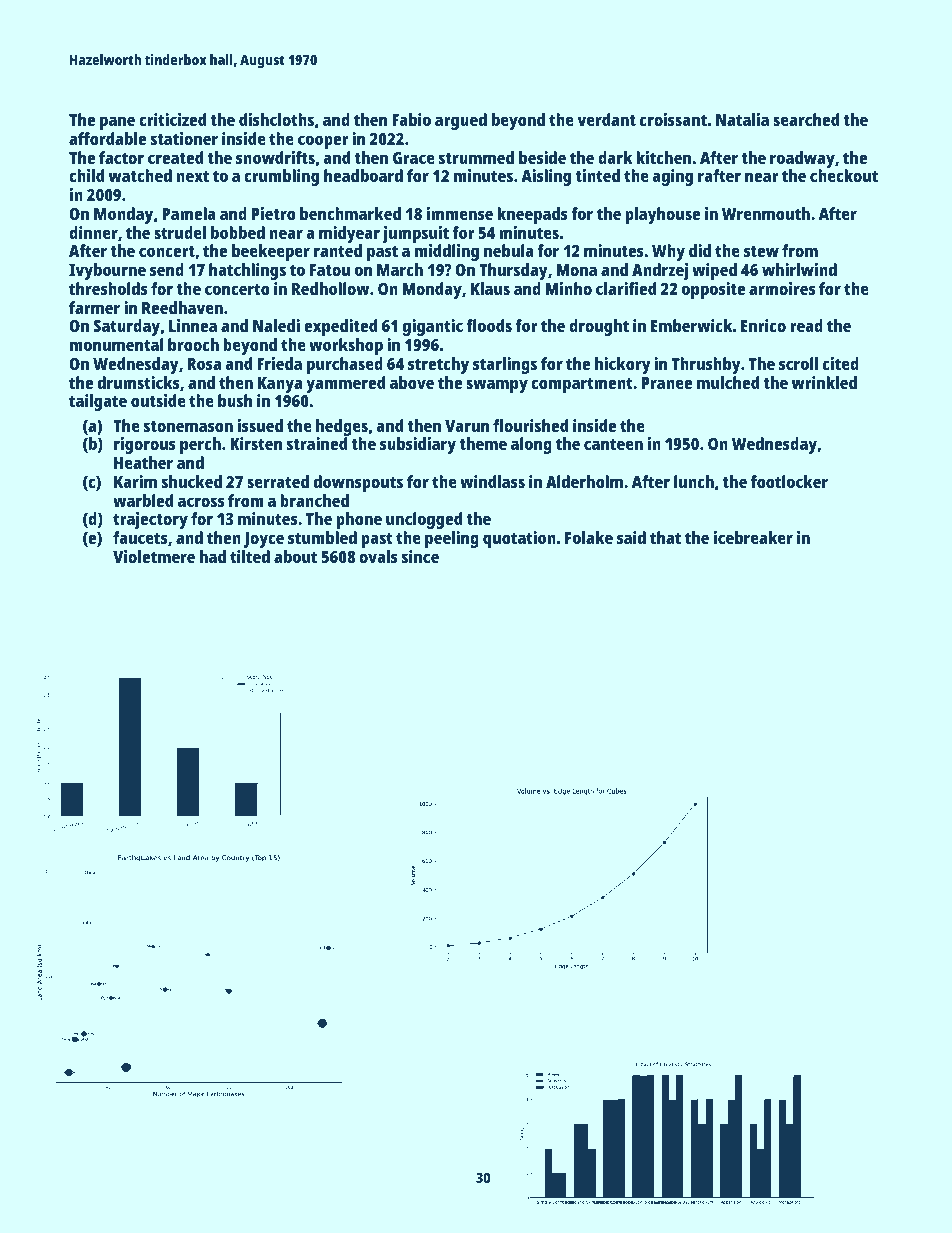 The width and height of the screenshot is (952, 1233). I want to click on kneepads, so click(532, 215).
